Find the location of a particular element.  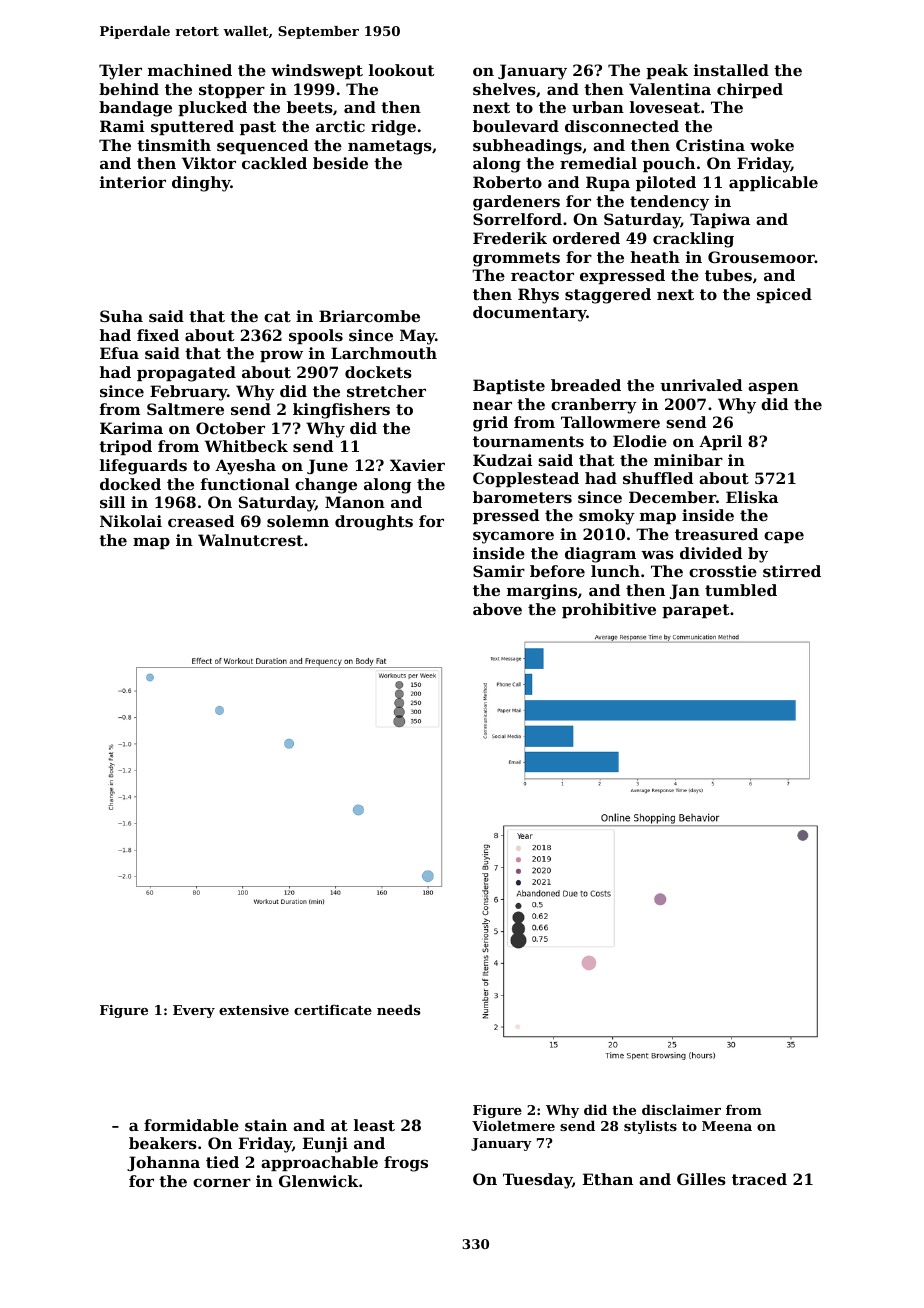

crackling is located at coordinates (693, 240).
